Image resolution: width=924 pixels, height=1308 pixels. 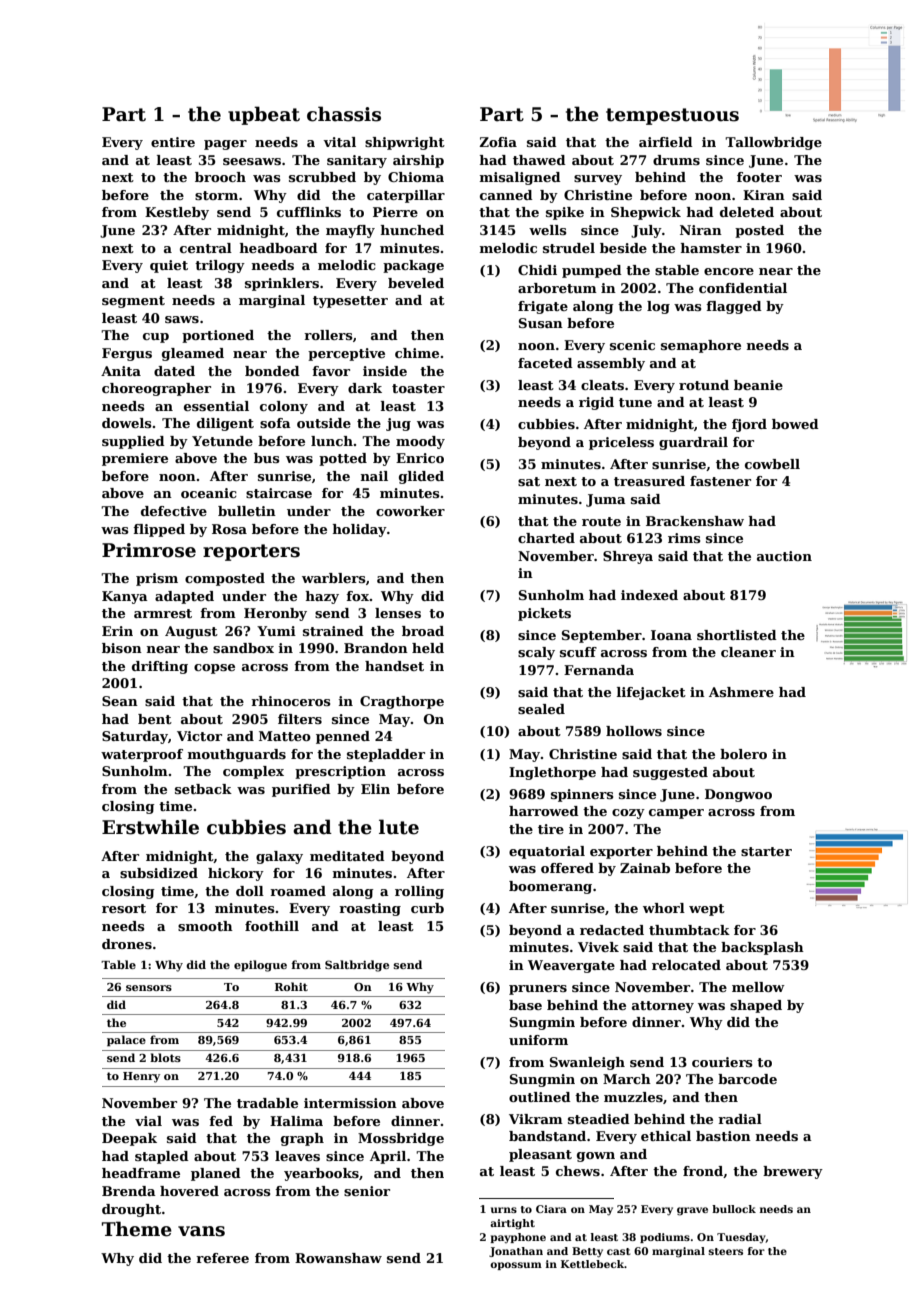 I want to click on thawed, so click(x=539, y=160).
